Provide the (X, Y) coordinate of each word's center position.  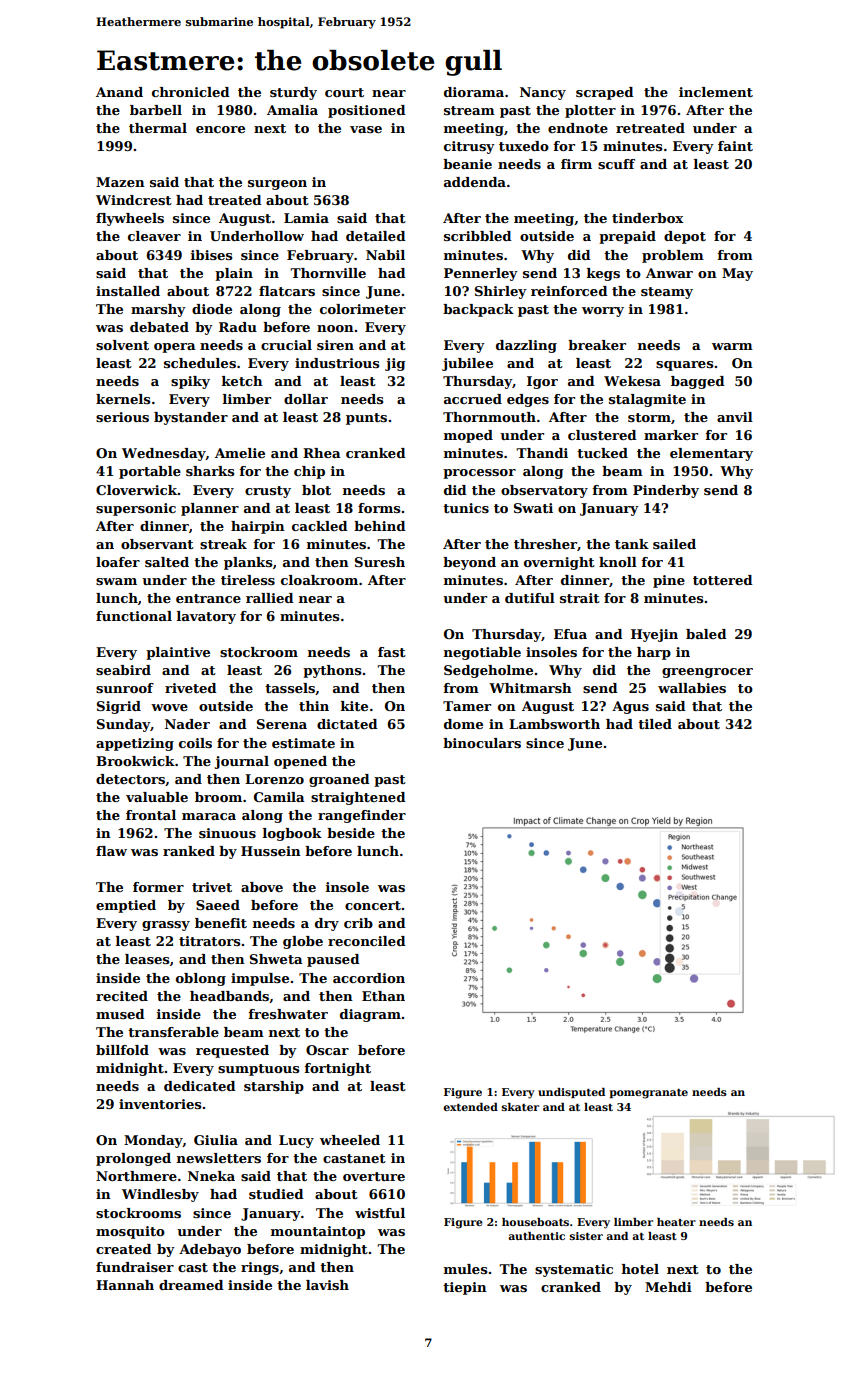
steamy (667, 293)
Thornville (328, 273)
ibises (211, 255)
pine (669, 581)
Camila (279, 797)
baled (706, 634)
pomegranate (649, 1094)
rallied (270, 598)
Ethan (383, 996)
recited (122, 996)
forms (379, 508)
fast (392, 652)
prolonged (133, 1159)
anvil (735, 417)
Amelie (240, 453)
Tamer (467, 706)
